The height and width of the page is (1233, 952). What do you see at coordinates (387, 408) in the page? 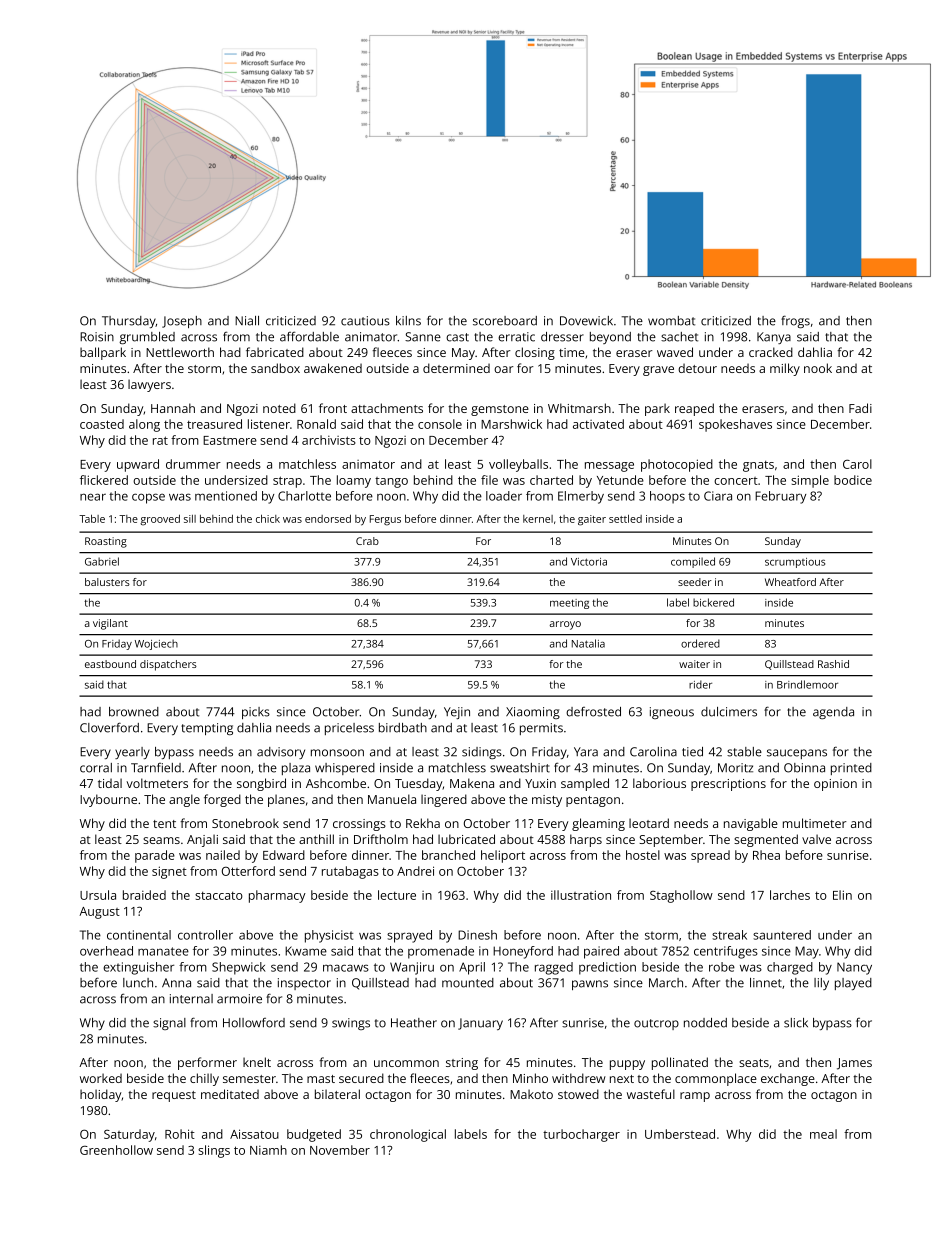
I see `attachments` at bounding box center [387, 408].
